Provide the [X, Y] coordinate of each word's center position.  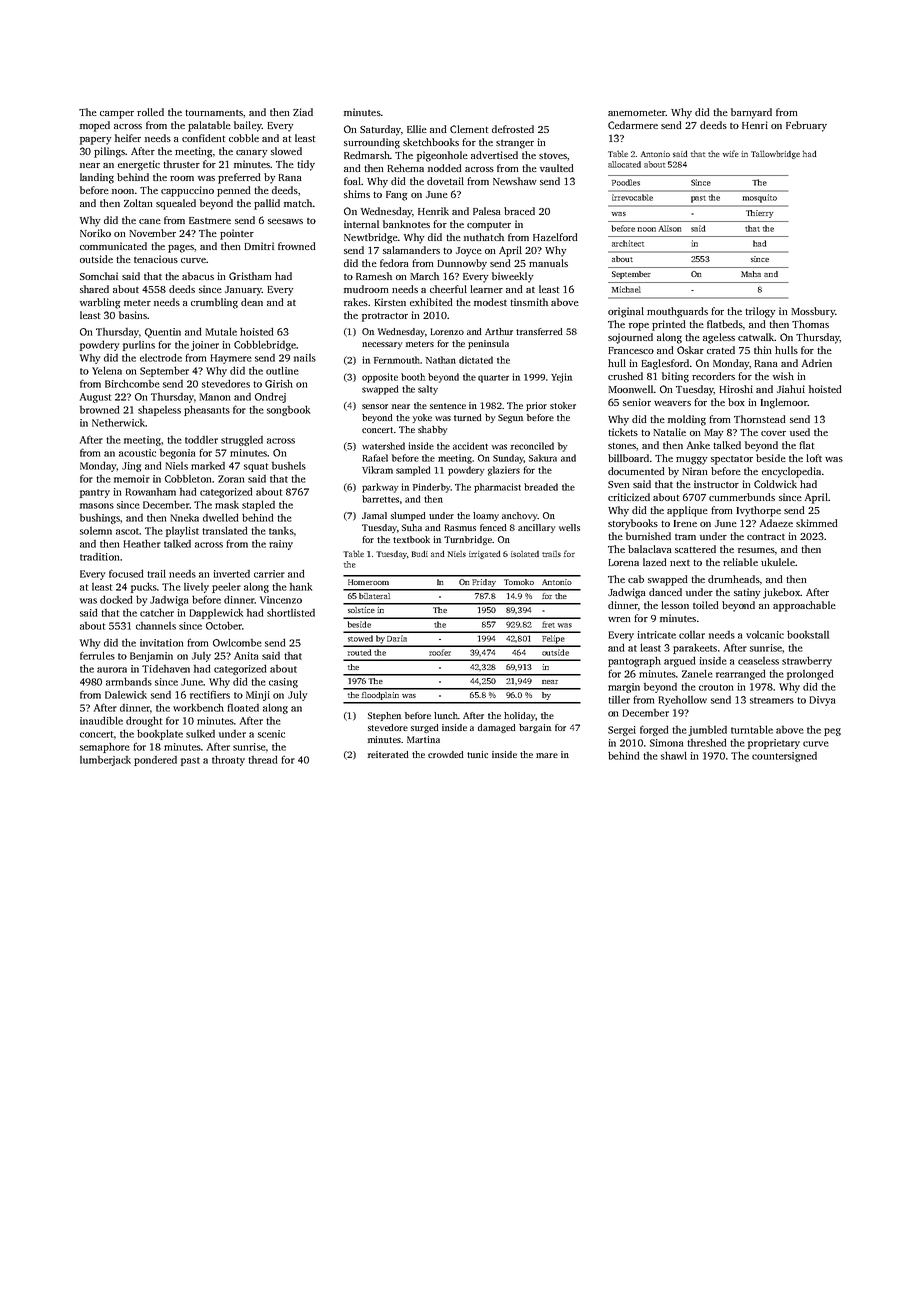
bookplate [160, 734]
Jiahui [791, 389]
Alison [669, 228]
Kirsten [390, 302]
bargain [535, 728]
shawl [674, 755]
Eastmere [210, 220]
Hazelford [555, 237]
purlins [139, 346]
